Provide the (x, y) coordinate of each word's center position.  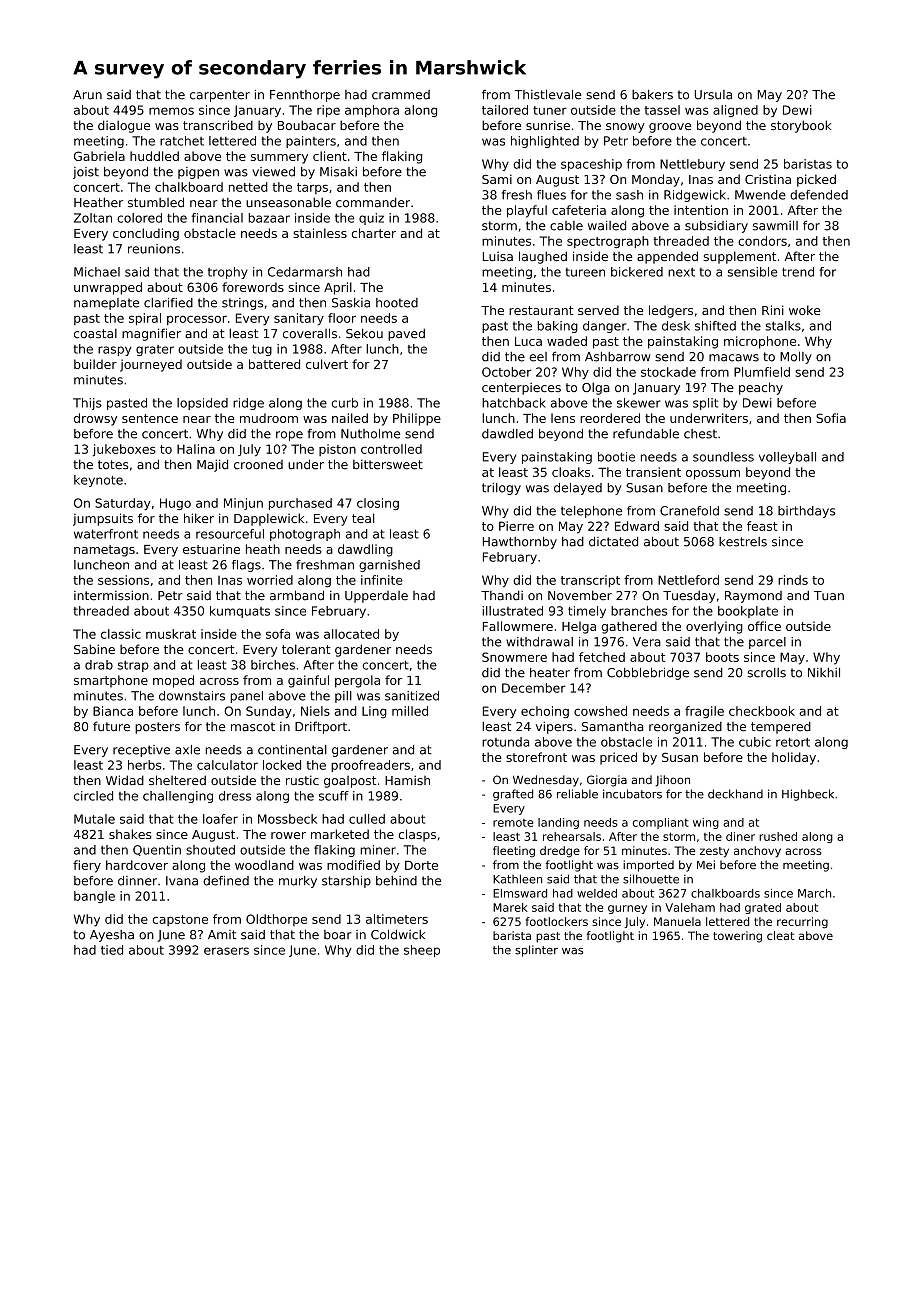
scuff (334, 796)
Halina (196, 449)
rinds (793, 580)
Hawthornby (520, 543)
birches (273, 665)
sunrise (548, 125)
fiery (87, 866)
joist (86, 173)
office (764, 626)
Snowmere (514, 657)
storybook (801, 126)
